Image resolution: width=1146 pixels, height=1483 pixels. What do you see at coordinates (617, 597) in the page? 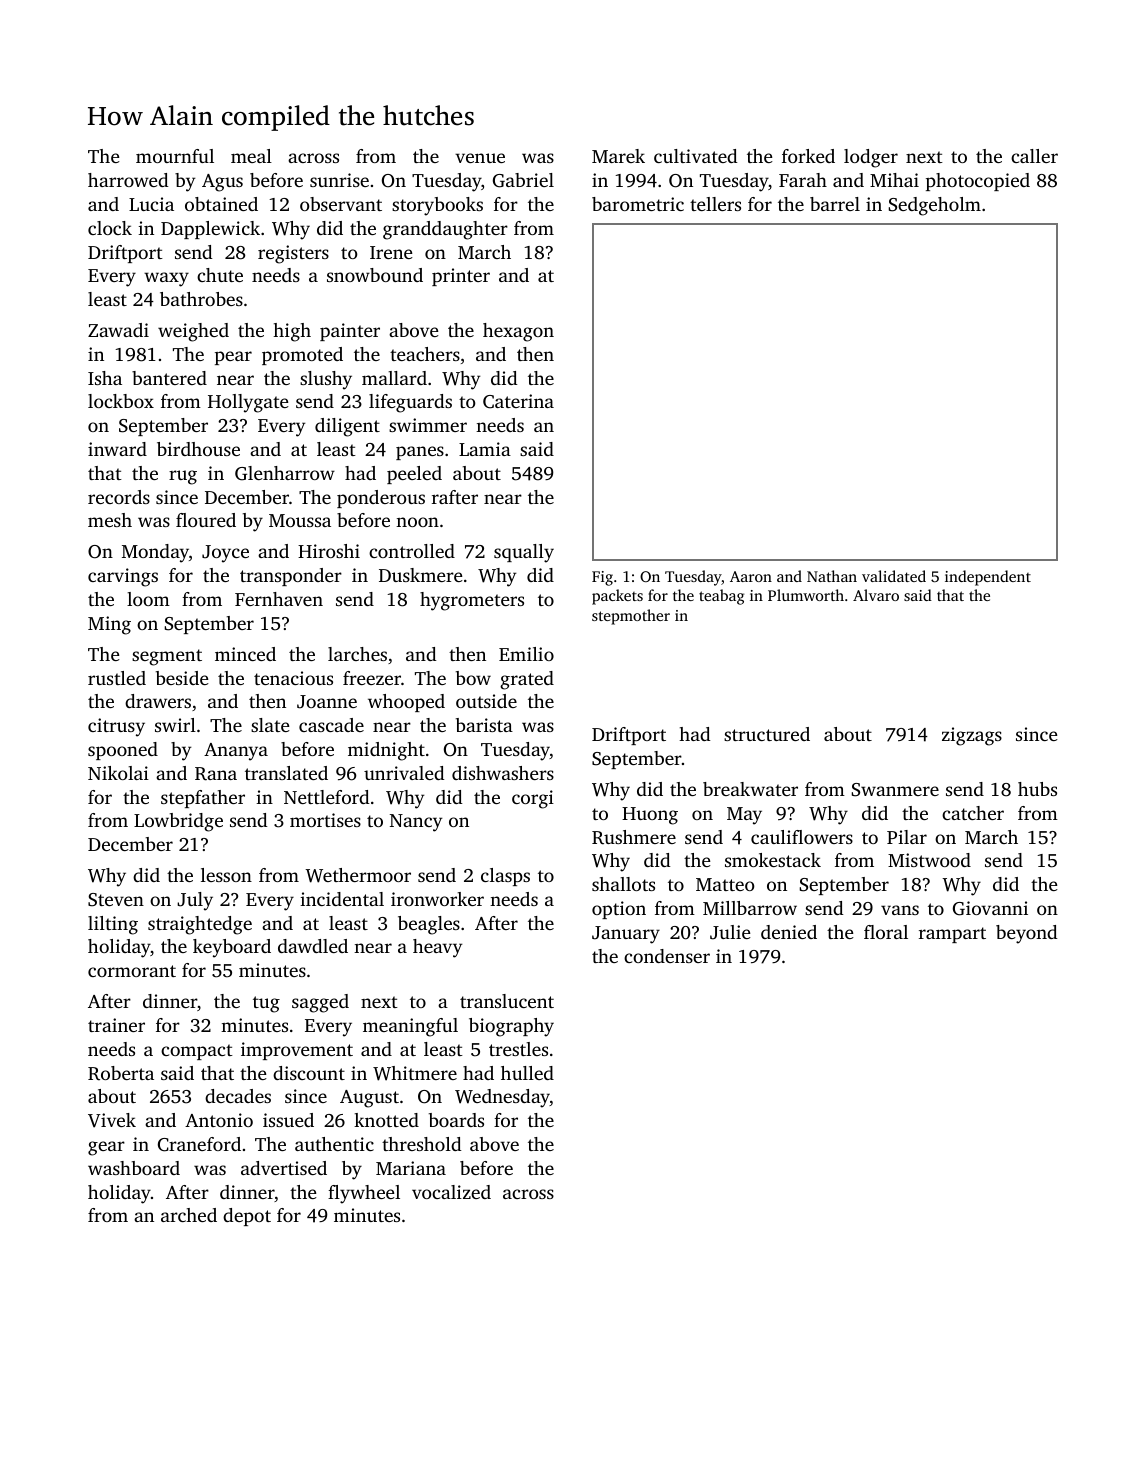
I see `packets` at bounding box center [617, 597].
